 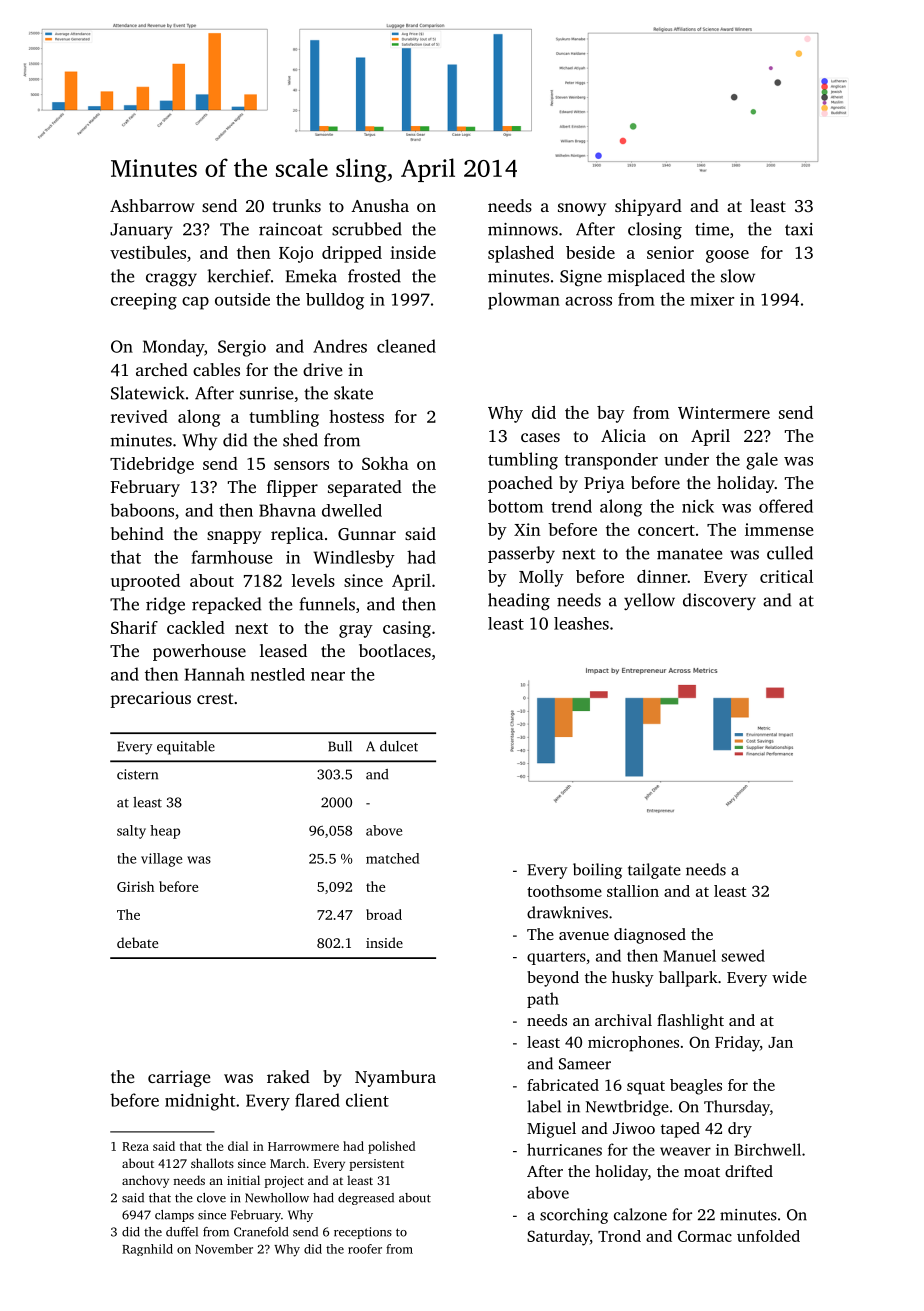 What do you see at coordinates (135, 886) in the screenshot?
I see `Girish` at bounding box center [135, 886].
